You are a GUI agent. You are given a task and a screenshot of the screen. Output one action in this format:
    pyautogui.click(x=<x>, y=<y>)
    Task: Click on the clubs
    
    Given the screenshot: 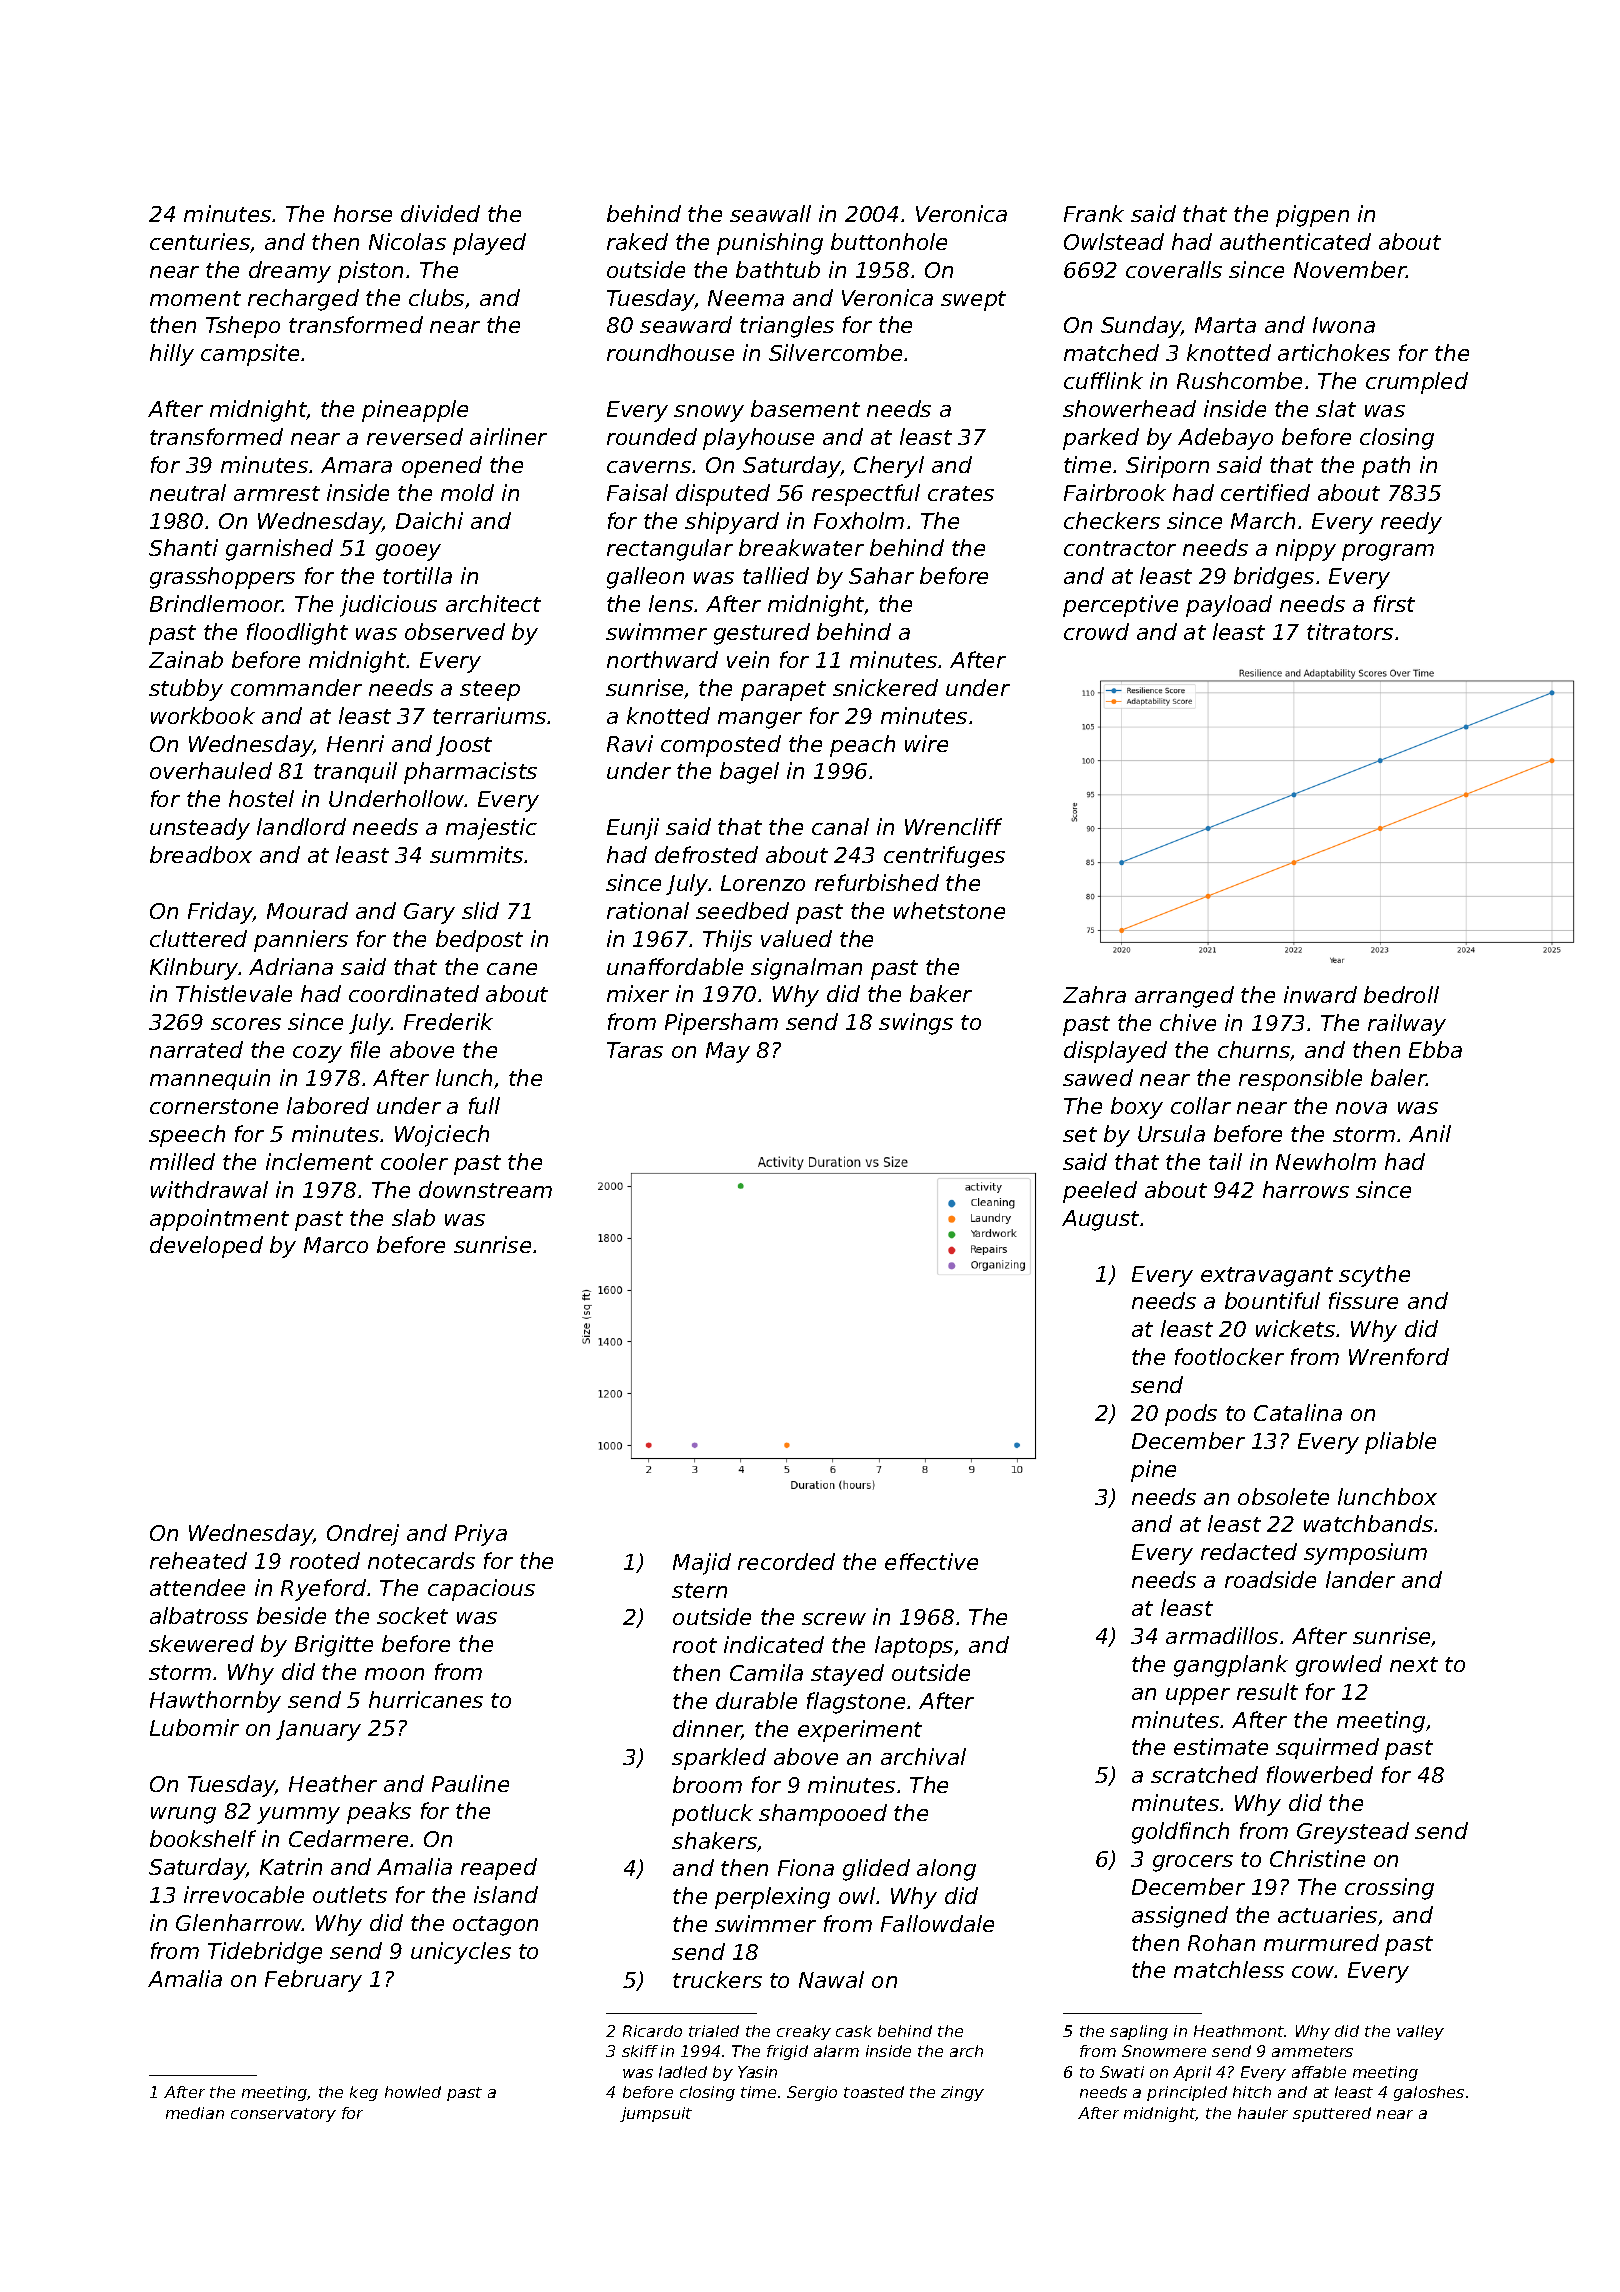 What is the action you would take?
    pyautogui.click(x=436, y=297)
